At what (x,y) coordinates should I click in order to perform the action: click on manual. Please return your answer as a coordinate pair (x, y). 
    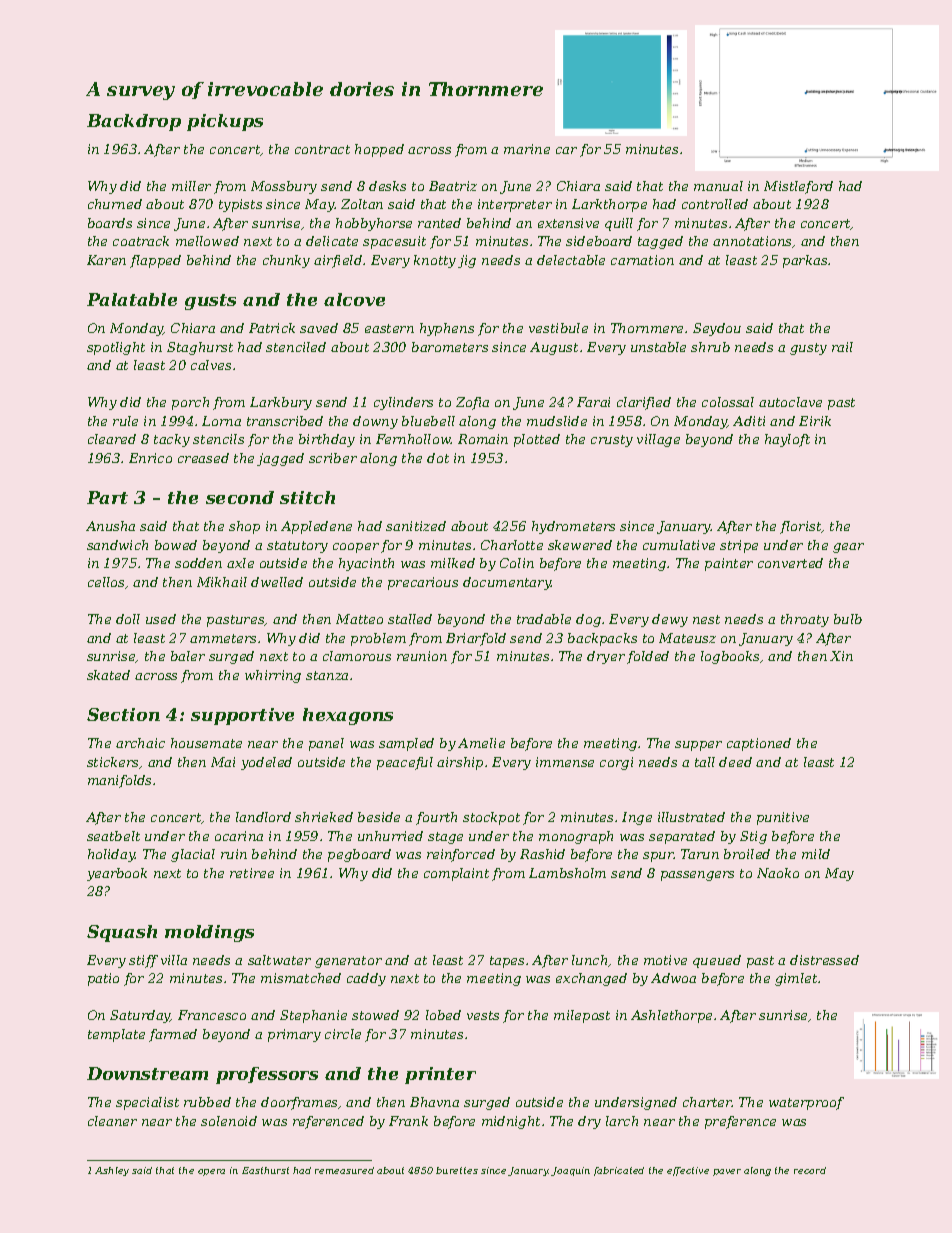
    Looking at the image, I should click on (718, 186).
